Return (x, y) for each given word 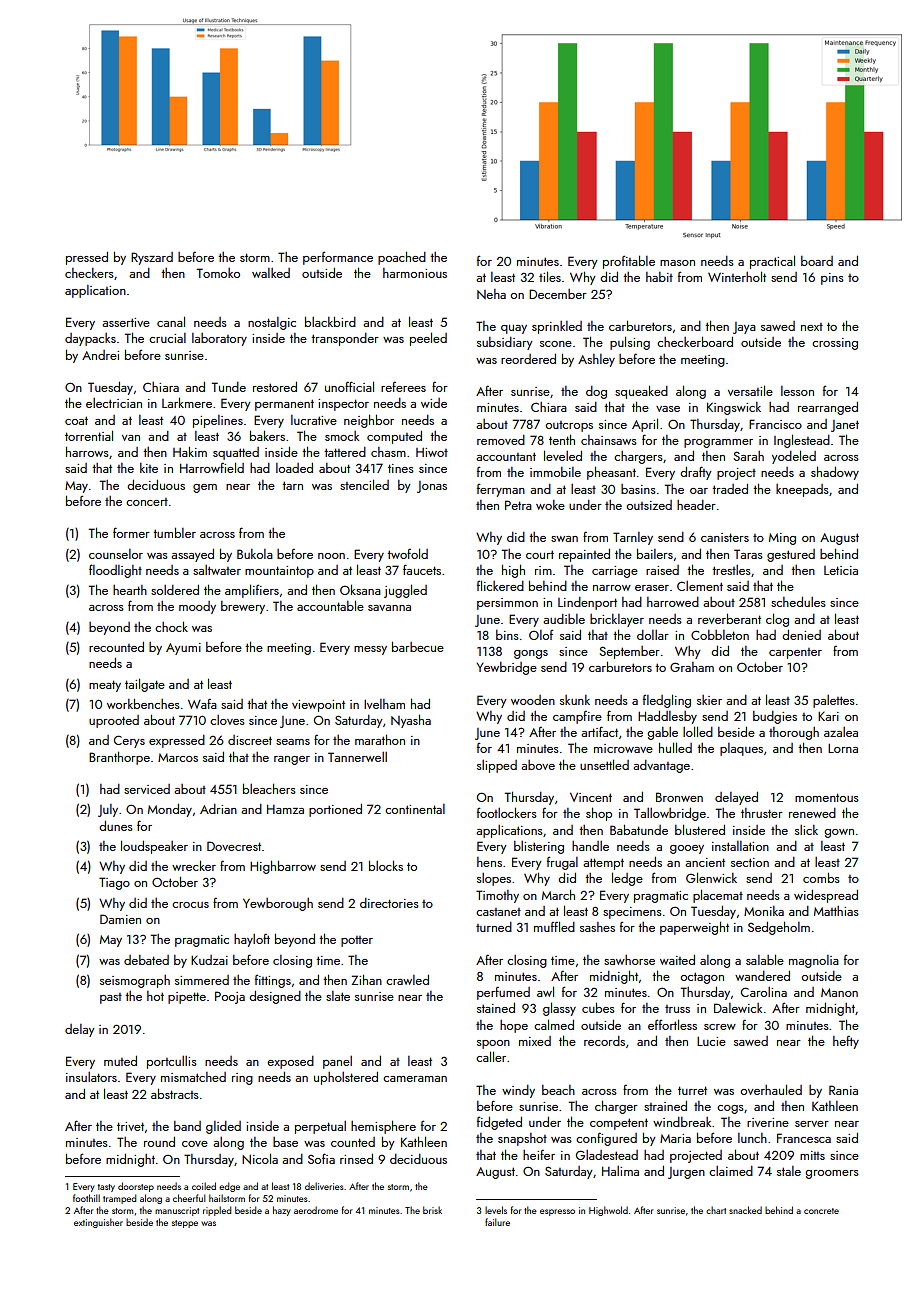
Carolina (764, 992)
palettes (834, 701)
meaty (105, 686)
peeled (428, 339)
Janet (845, 426)
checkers (89, 273)
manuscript (177, 1211)
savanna (389, 608)
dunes (116, 826)
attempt (603, 864)
